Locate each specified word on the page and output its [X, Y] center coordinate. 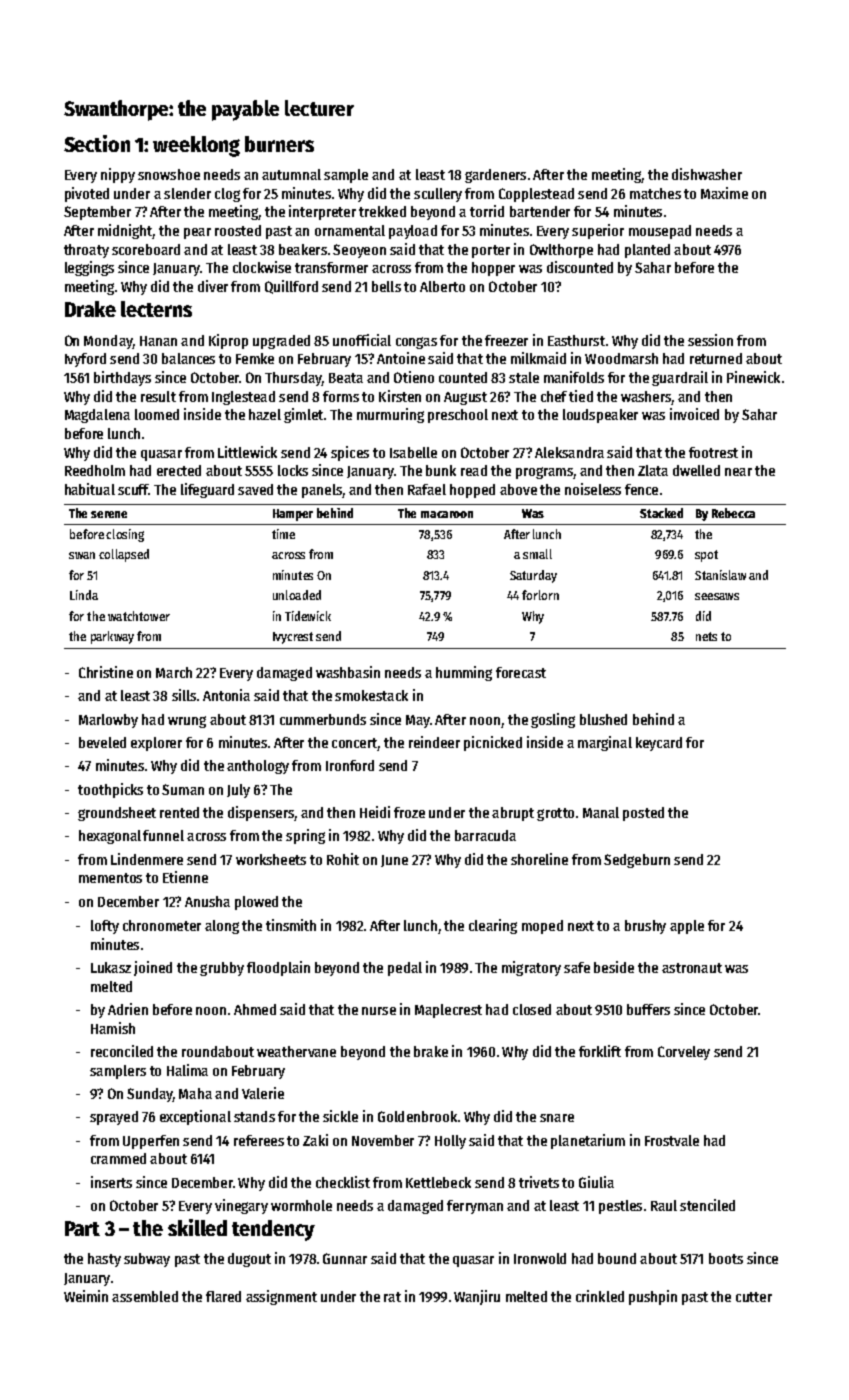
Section [97, 143]
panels [322, 491]
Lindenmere [147, 859]
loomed [157, 414]
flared [223, 1296]
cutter [754, 1297]
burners [279, 144]
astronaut [692, 968]
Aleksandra [569, 452]
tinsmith [291, 925]
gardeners [495, 176]
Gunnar [345, 1258]
